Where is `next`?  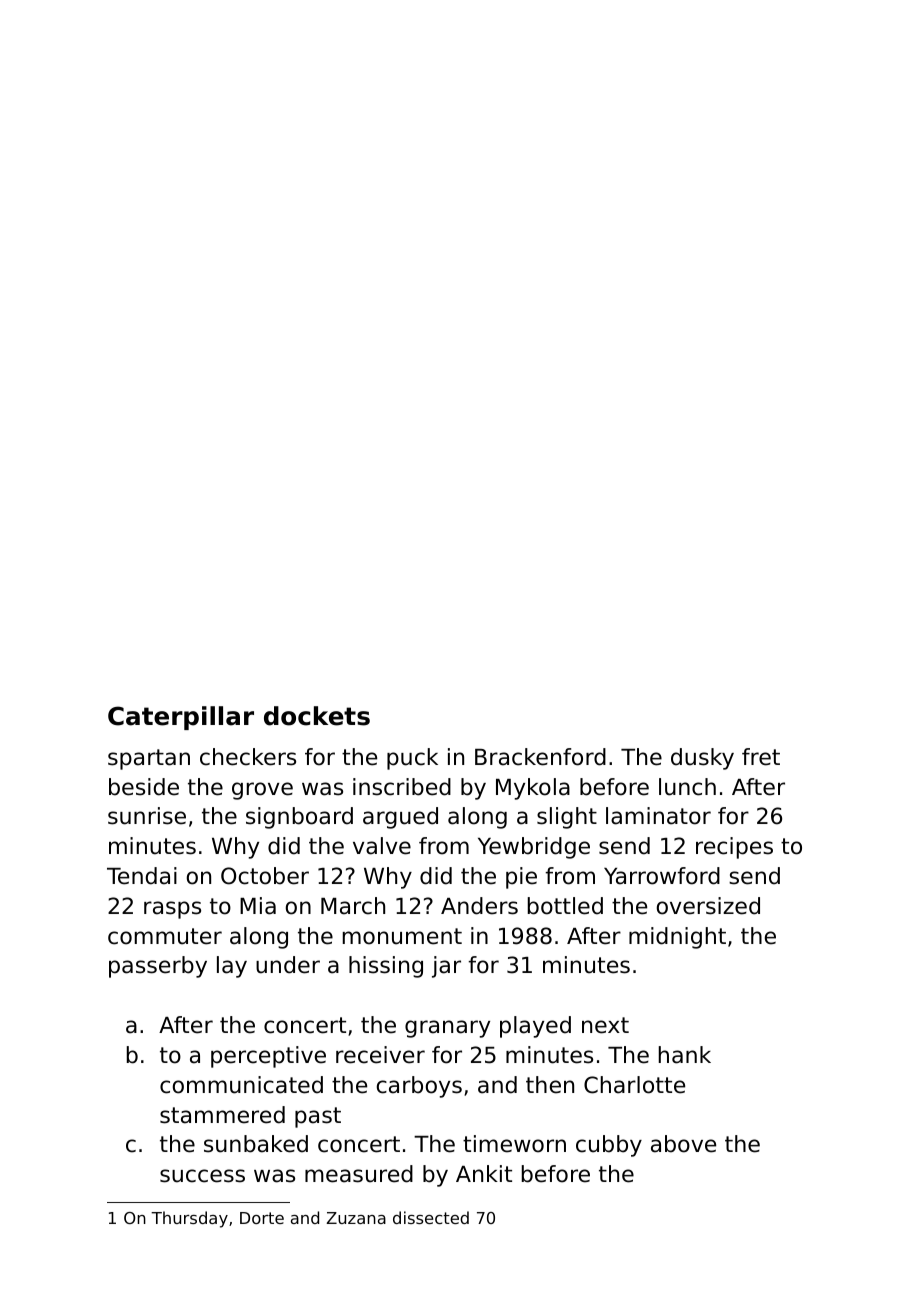 next is located at coordinates (605, 1025).
